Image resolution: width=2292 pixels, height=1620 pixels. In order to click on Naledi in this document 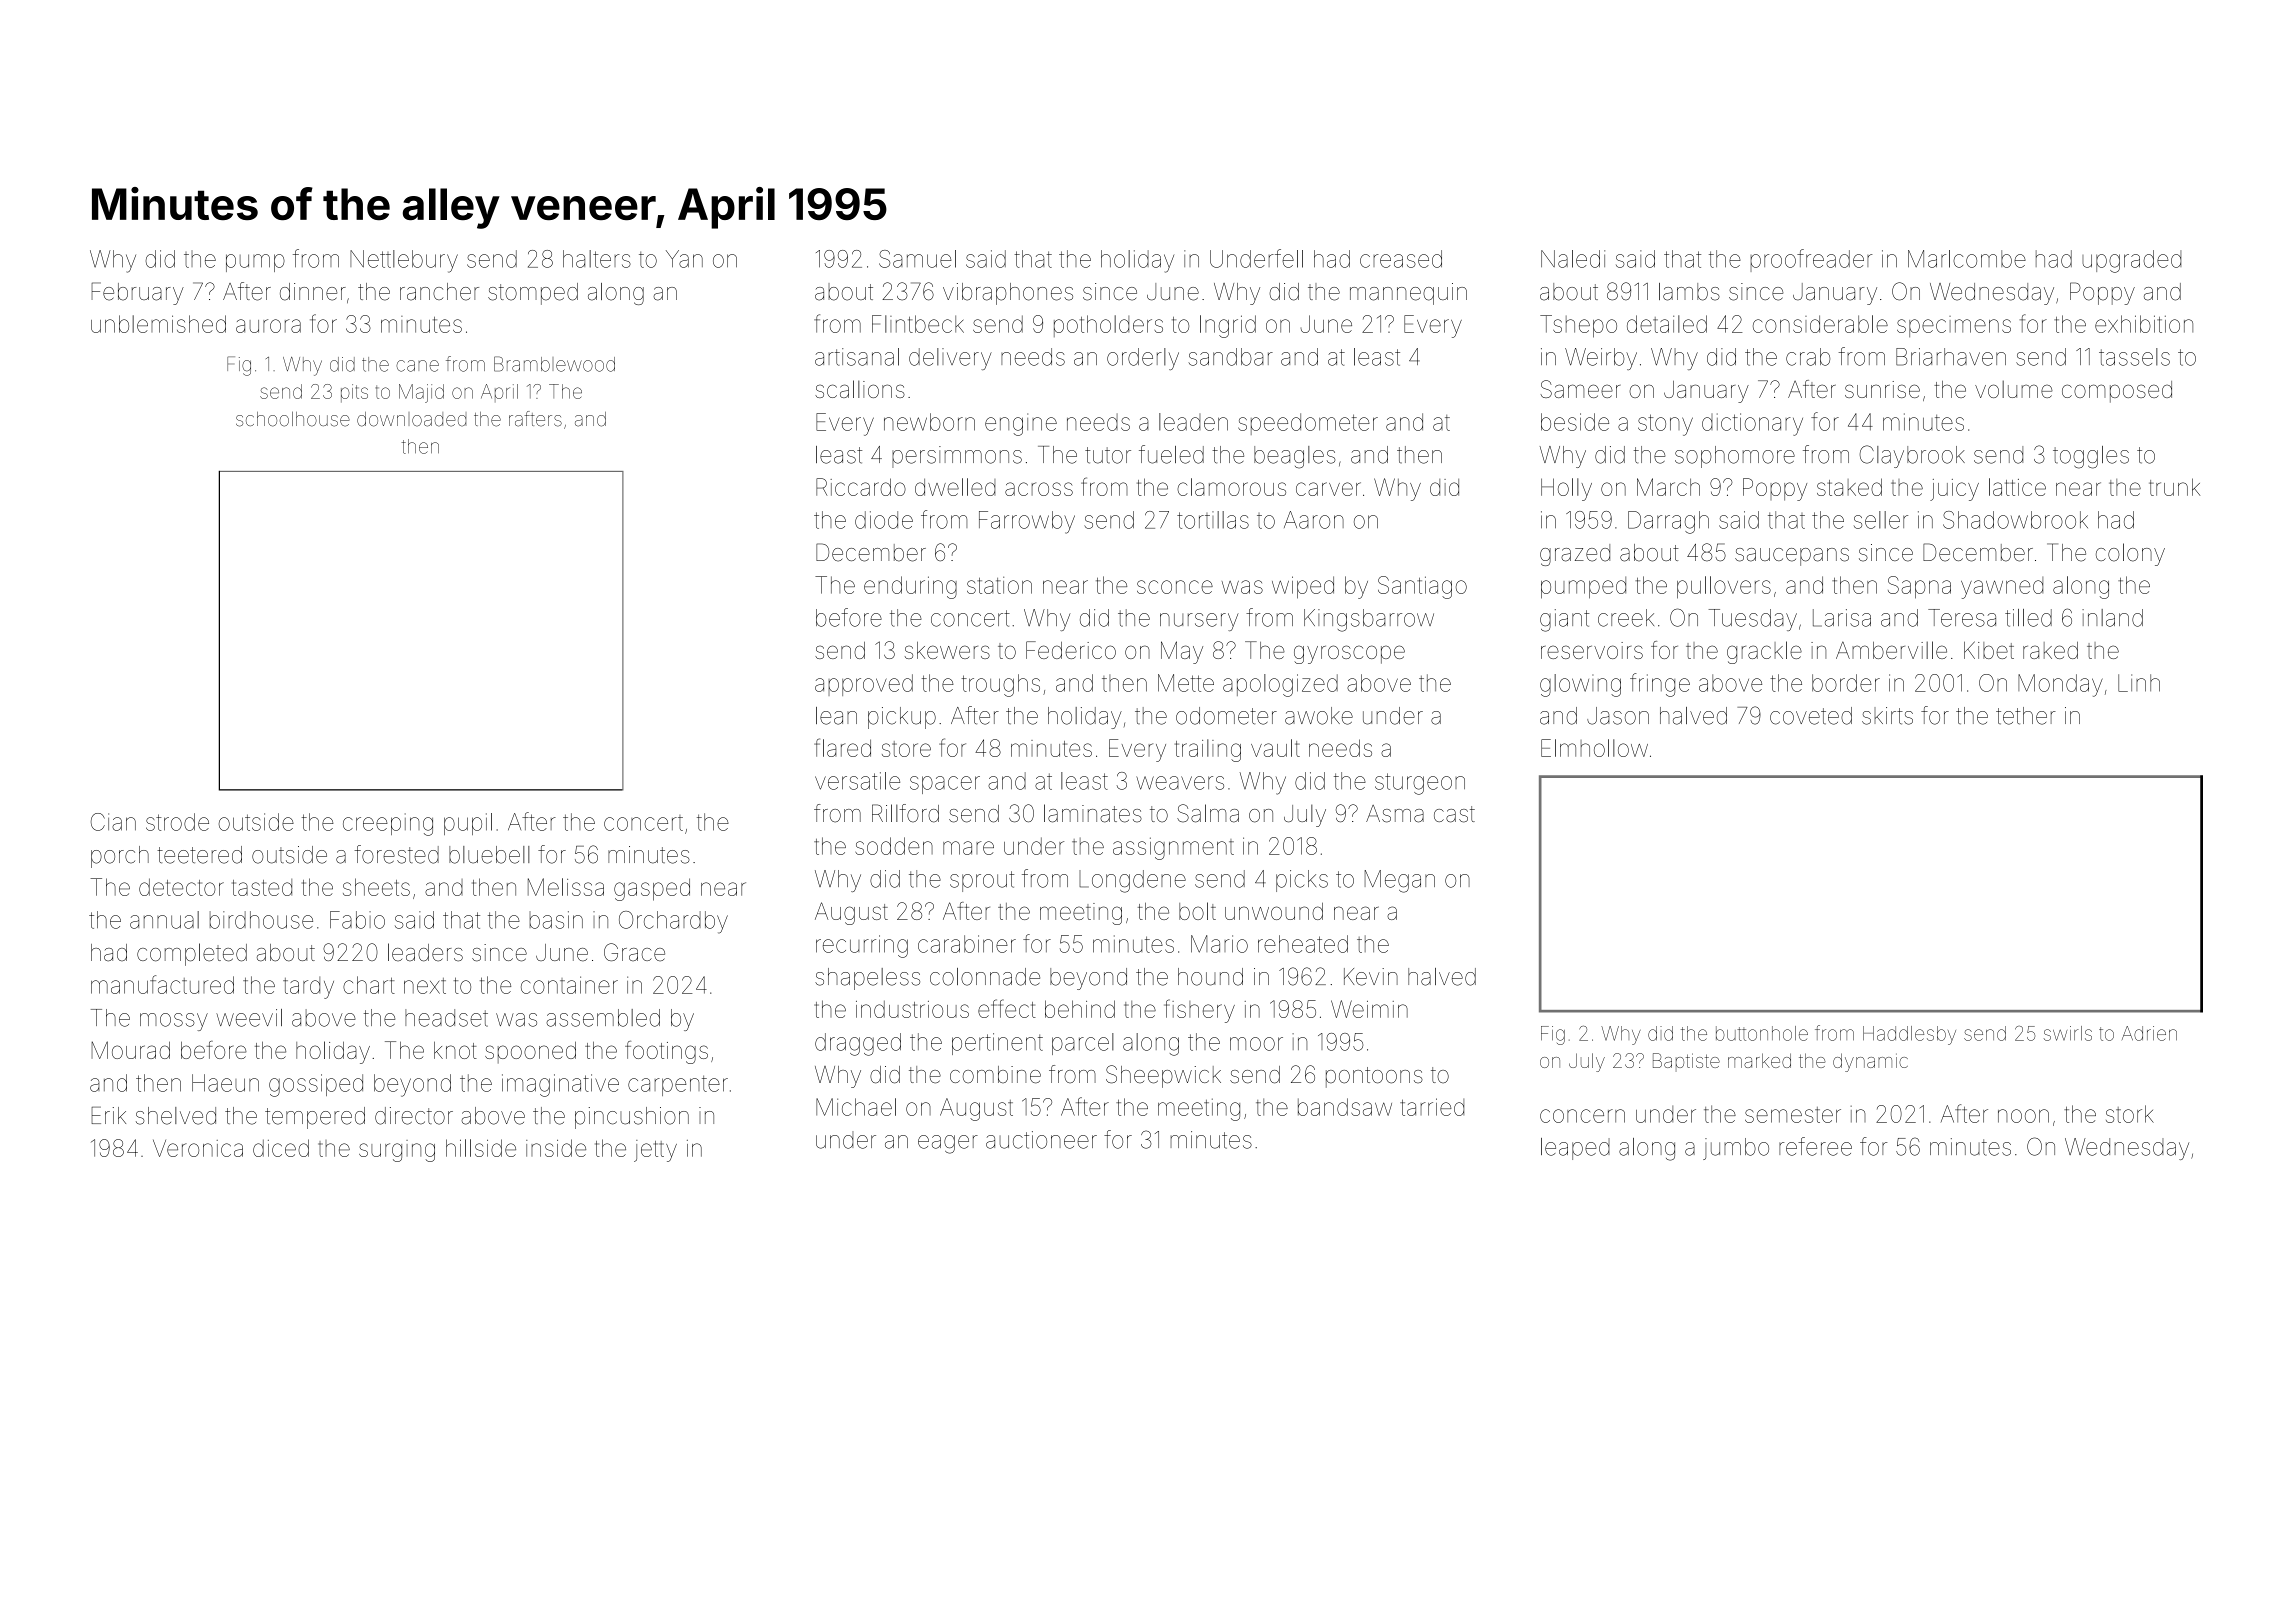, I will do `click(1573, 259)`.
